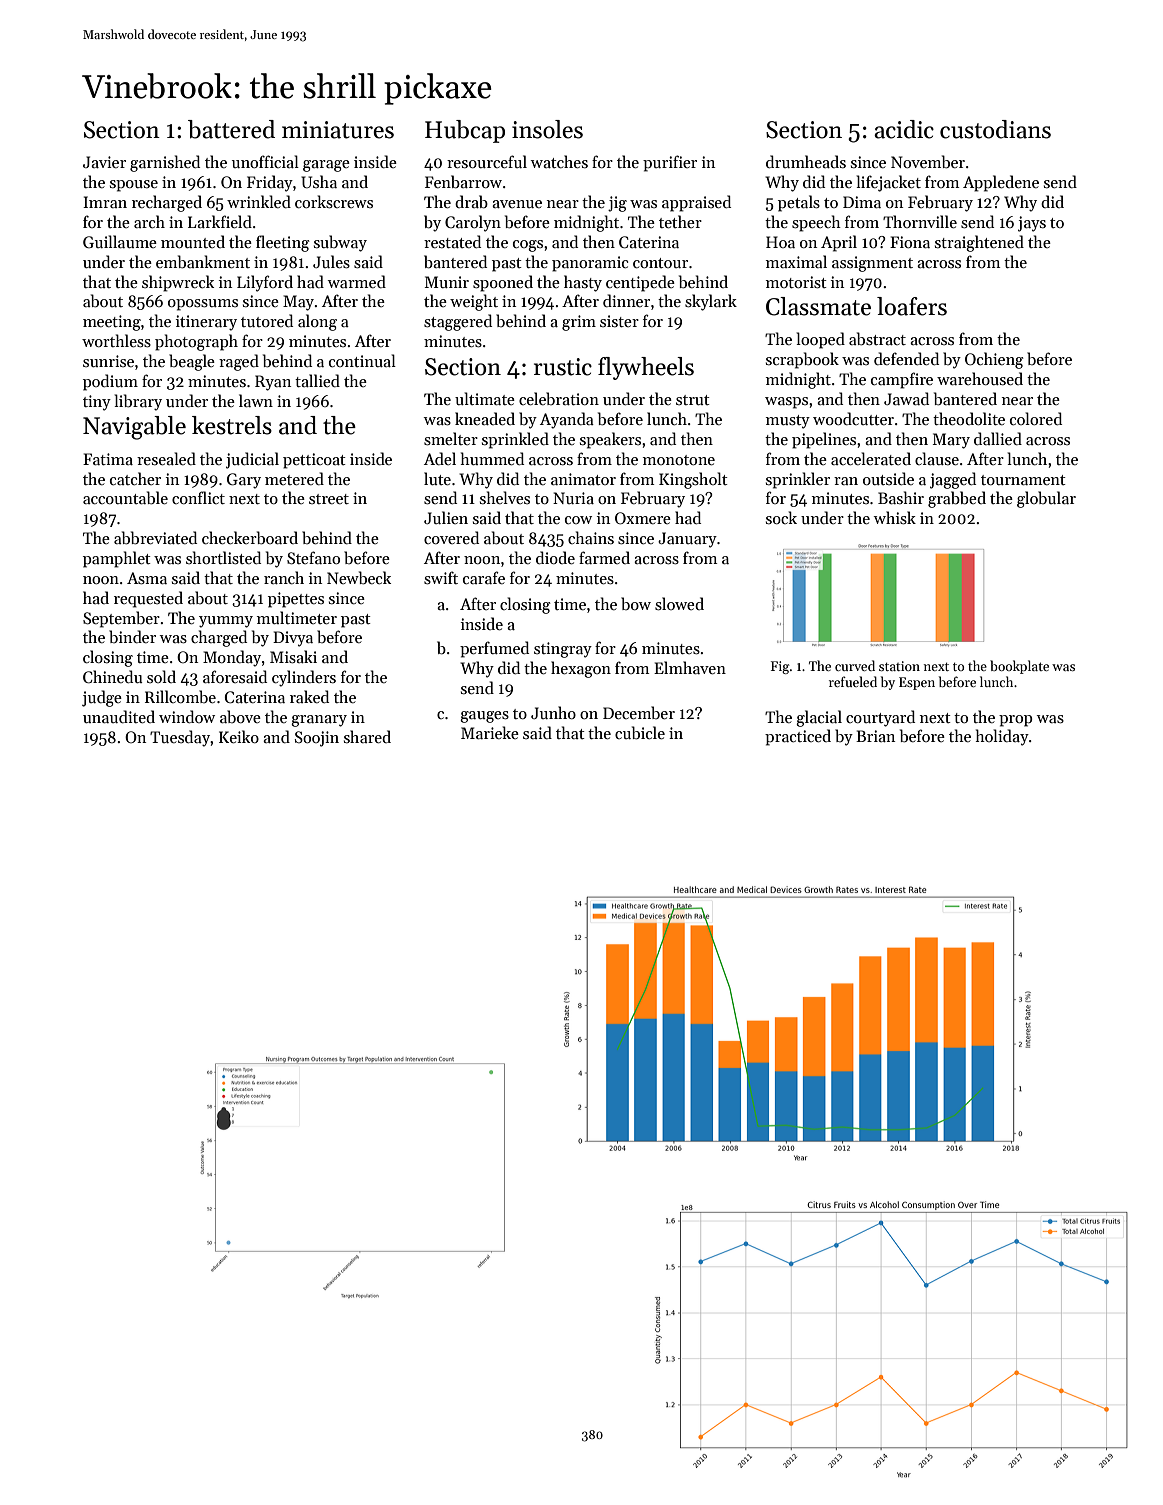 The width and height of the page is (1163, 1505). What do you see at coordinates (906, 398) in the page?
I see `Jawad` at bounding box center [906, 398].
